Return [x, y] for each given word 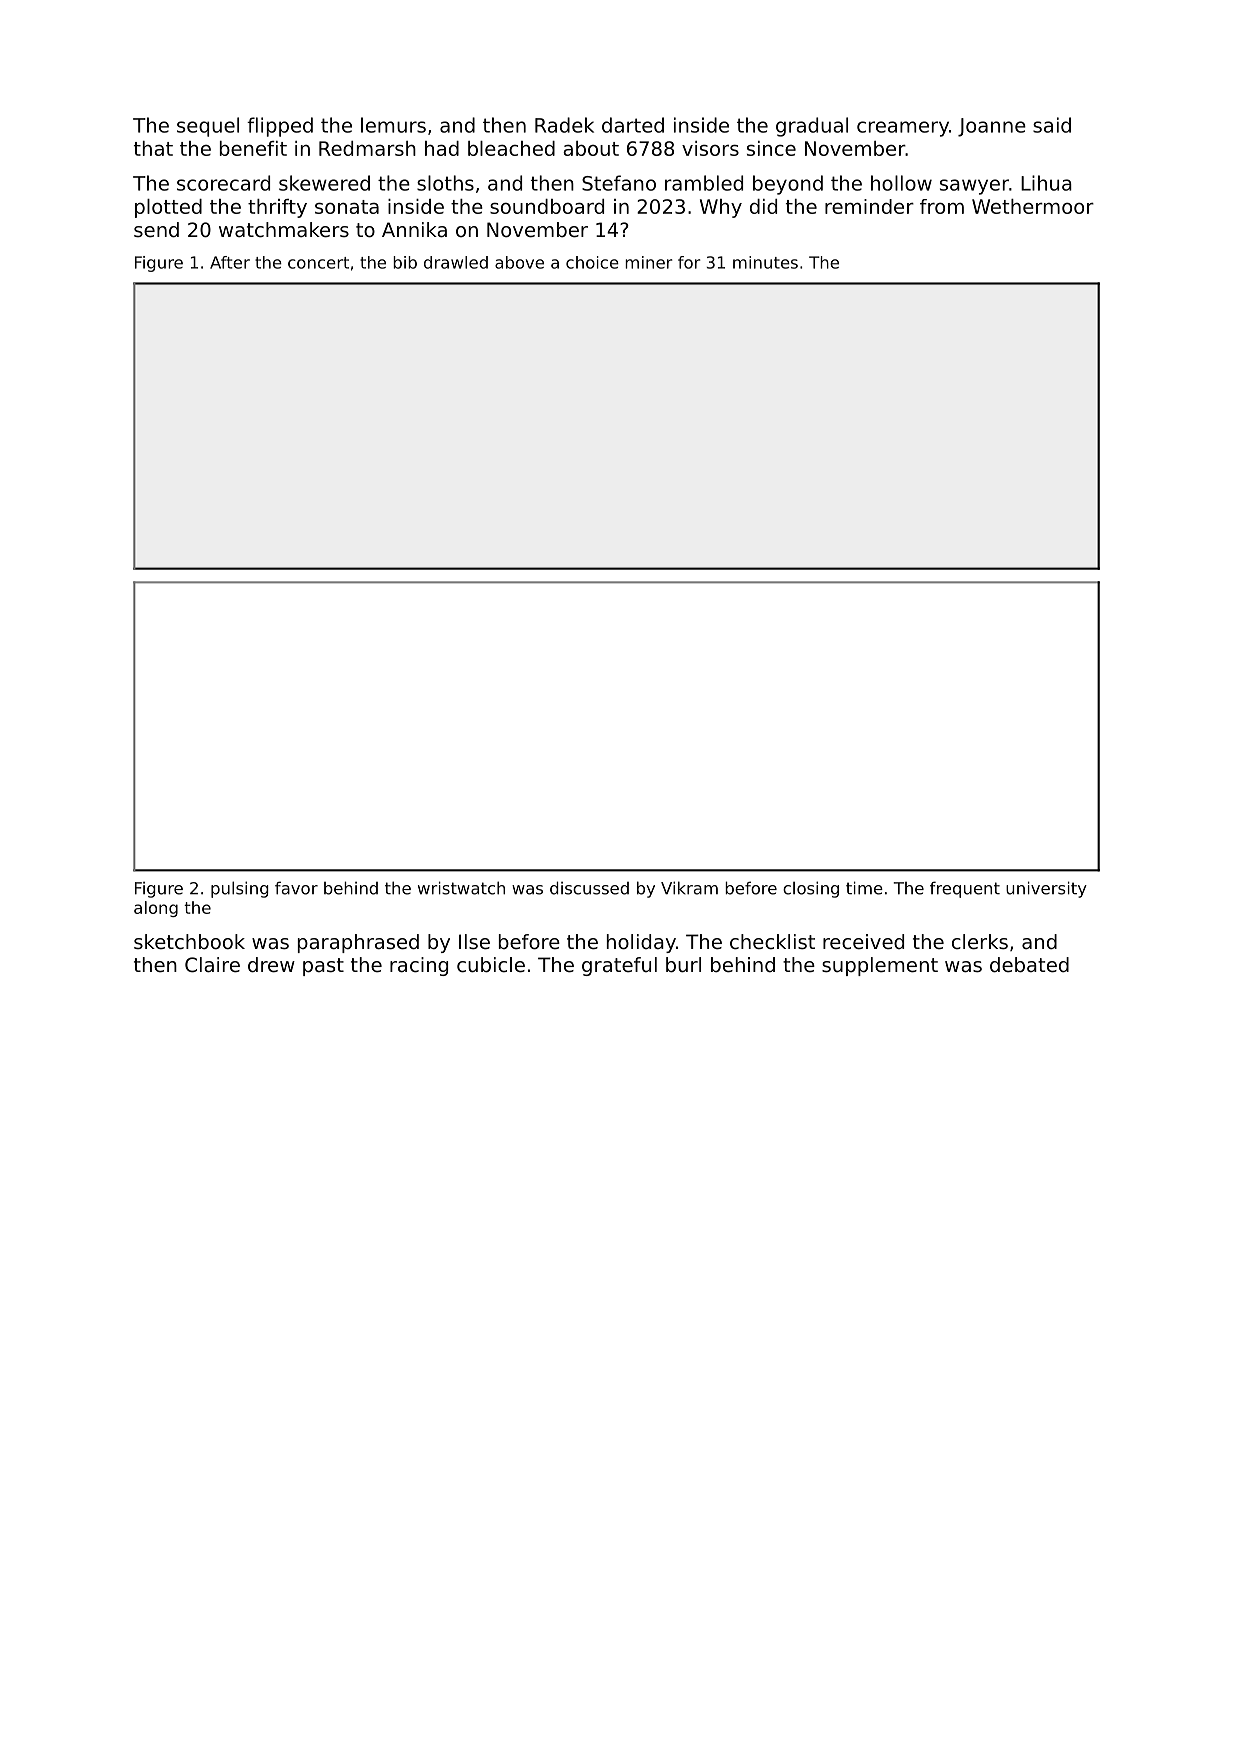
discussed [589, 888]
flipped [280, 127]
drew [271, 965]
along [156, 909]
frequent [965, 889]
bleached [511, 148]
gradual [812, 127]
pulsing [239, 889]
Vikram [689, 888]
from [942, 206]
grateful [619, 966]
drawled [456, 262]
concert [318, 263]
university [1046, 889]
